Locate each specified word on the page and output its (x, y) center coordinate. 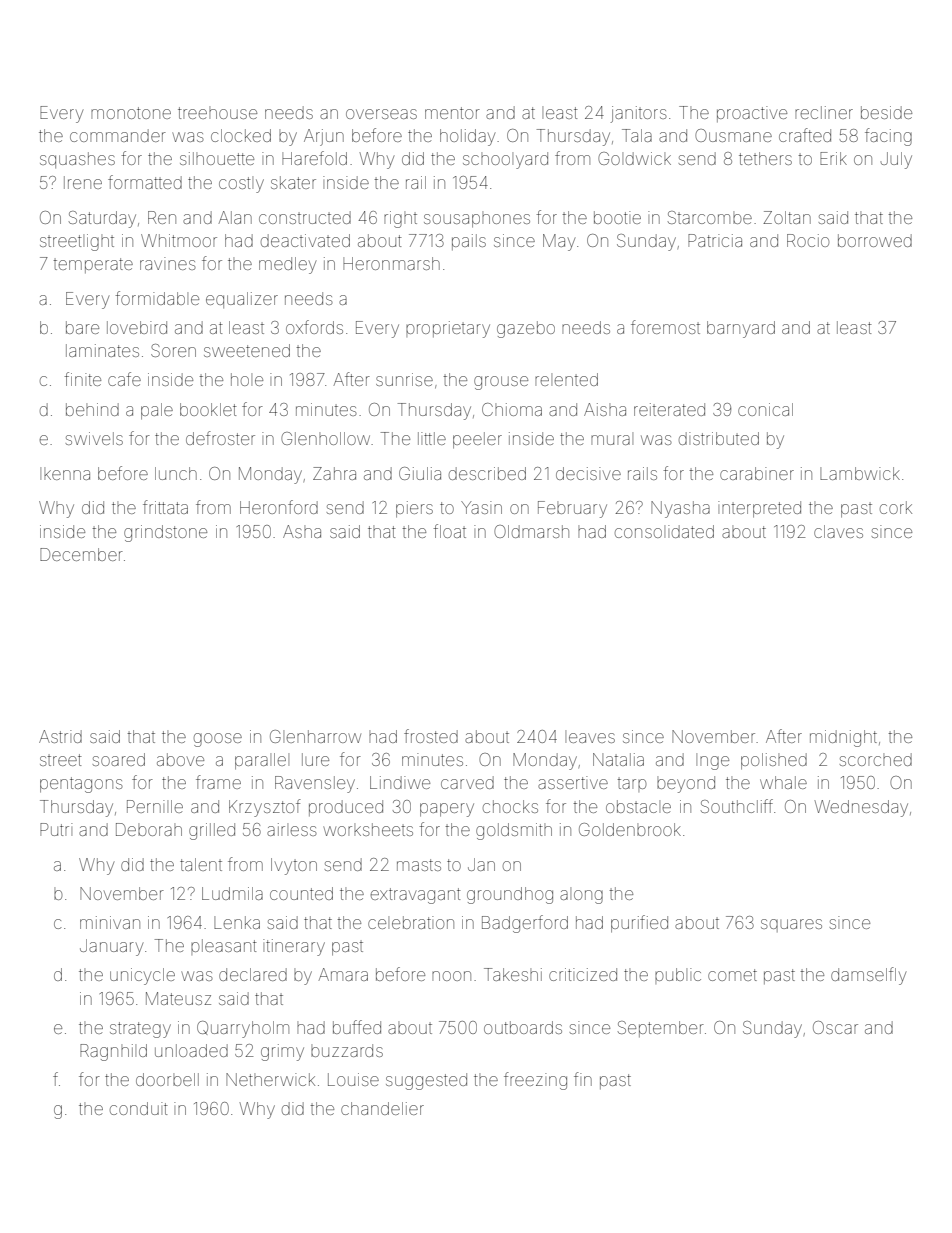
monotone (131, 113)
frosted (431, 736)
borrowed (875, 240)
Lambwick (860, 473)
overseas (381, 114)
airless (292, 829)
